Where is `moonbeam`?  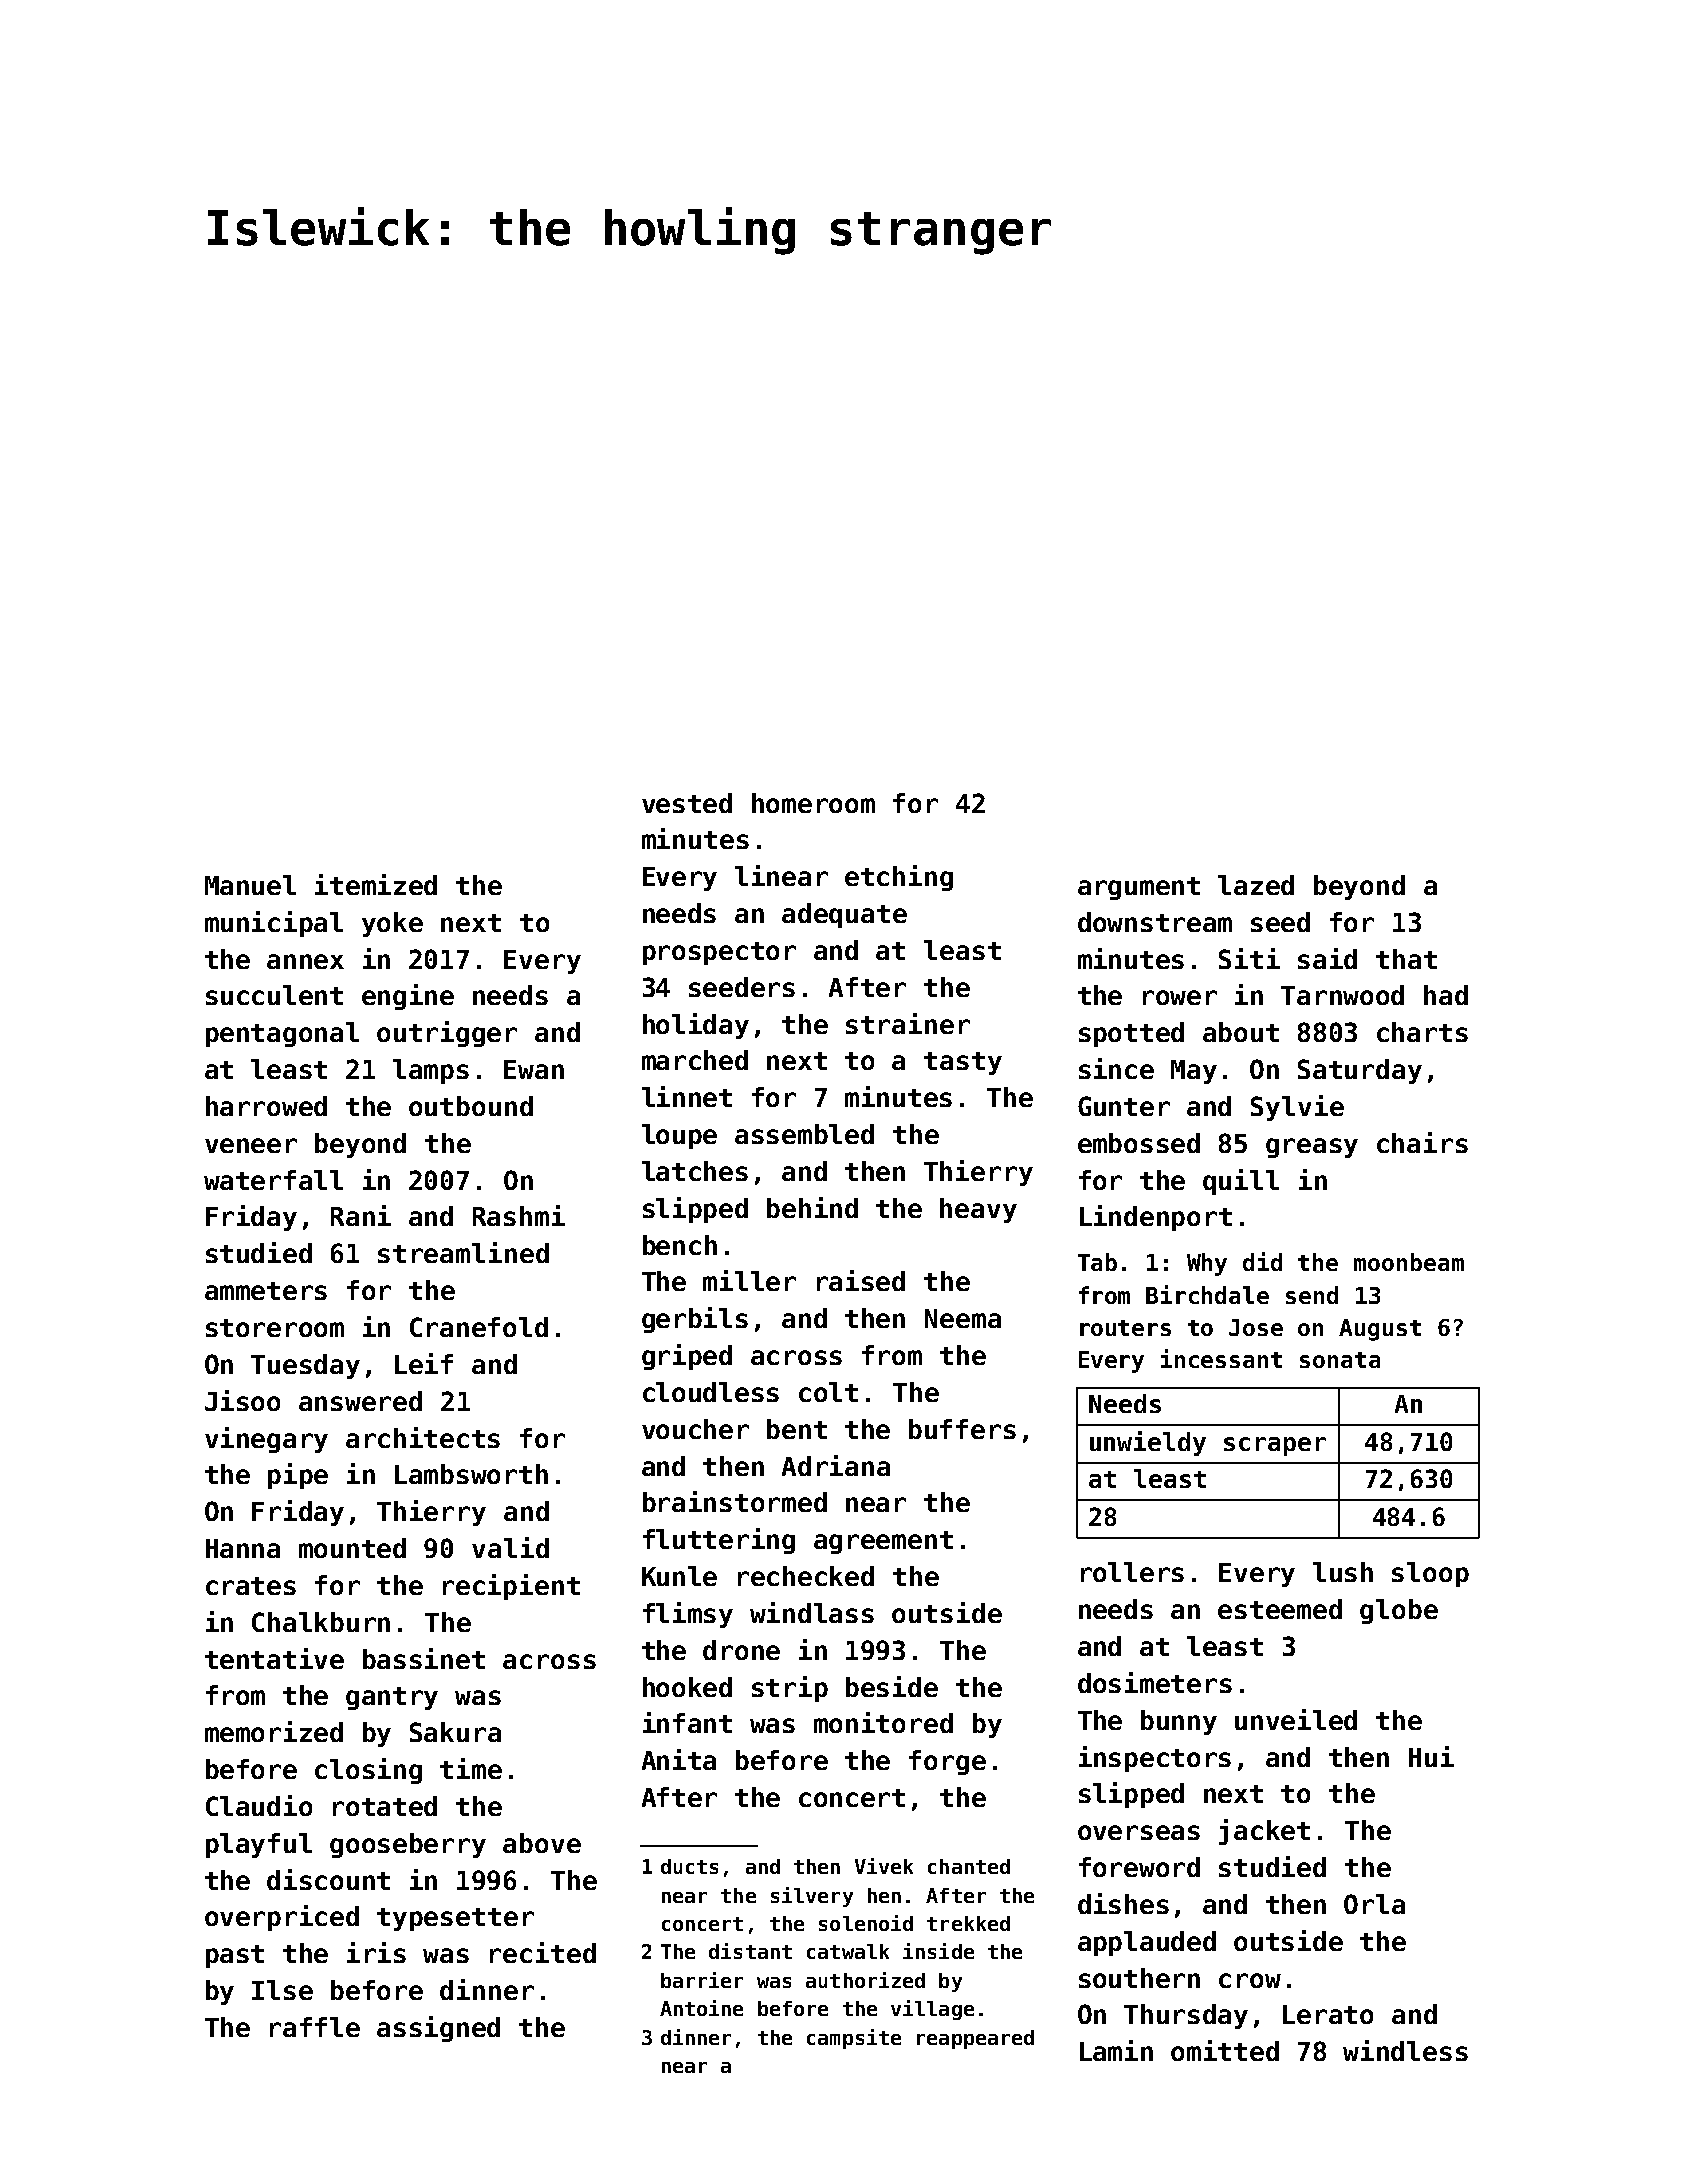
moonbeam is located at coordinates (1409, 1262).
